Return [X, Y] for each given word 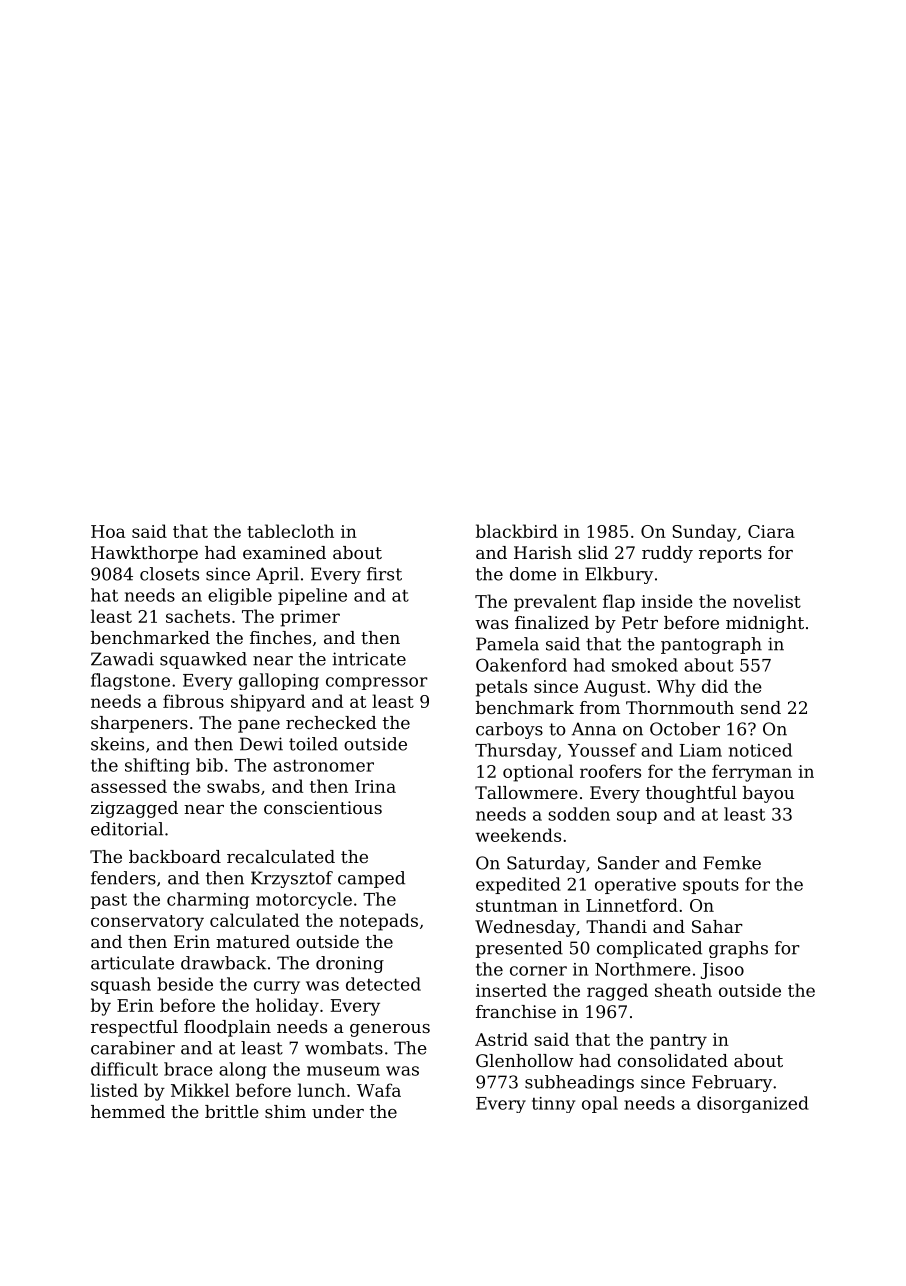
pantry [678, 1042]
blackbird [517, 531]
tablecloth [290, 531]
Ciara [771, 531]
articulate [132, 963]
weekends [518, 835]
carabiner [133, 1048]
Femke [732, 863]
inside [667, 601]
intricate [369, 659]
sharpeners [139, 724]
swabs [233, 786]
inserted [511, 990]
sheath [683, 990]
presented [519, 949]
